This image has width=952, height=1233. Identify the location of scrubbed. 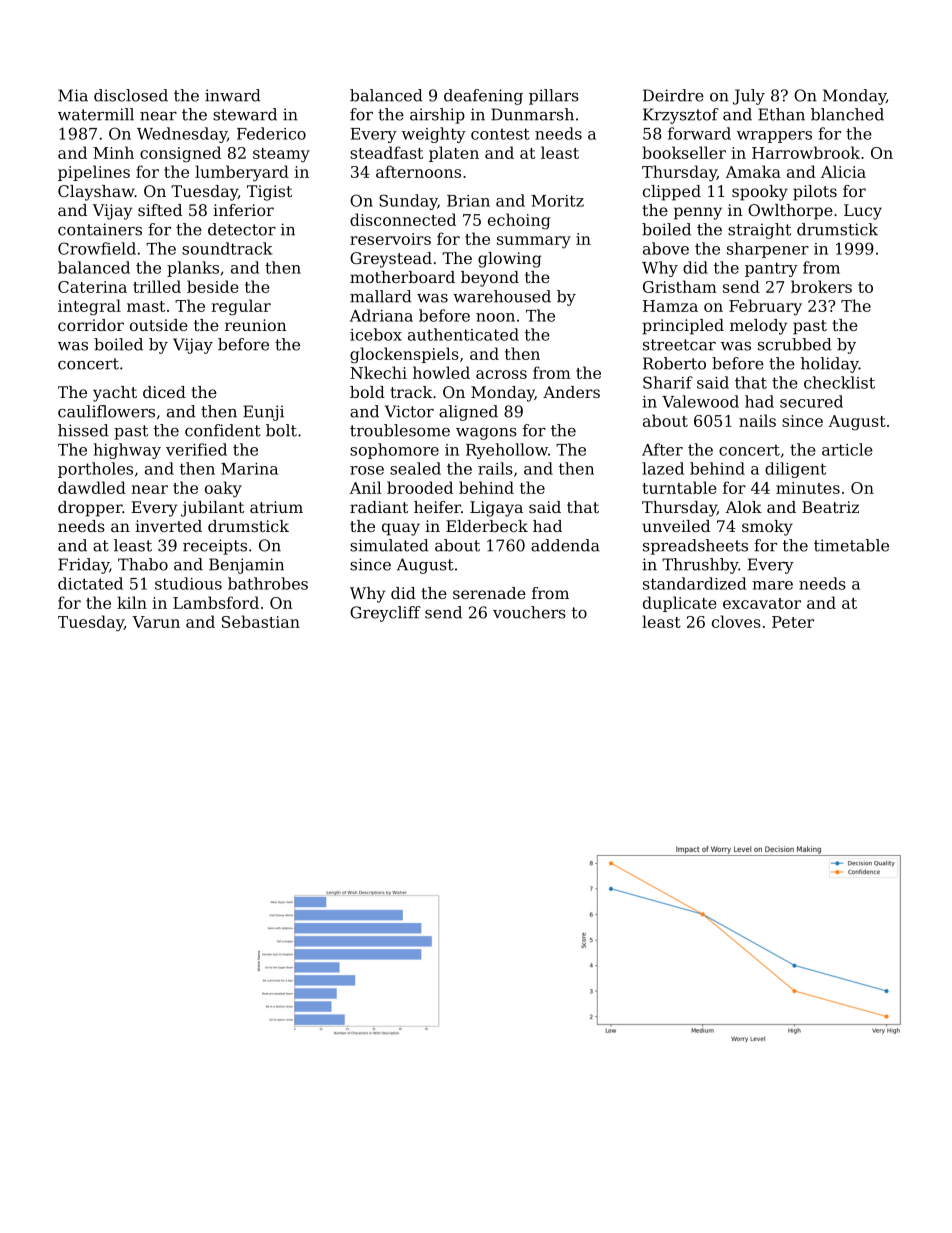
(795, 344).
